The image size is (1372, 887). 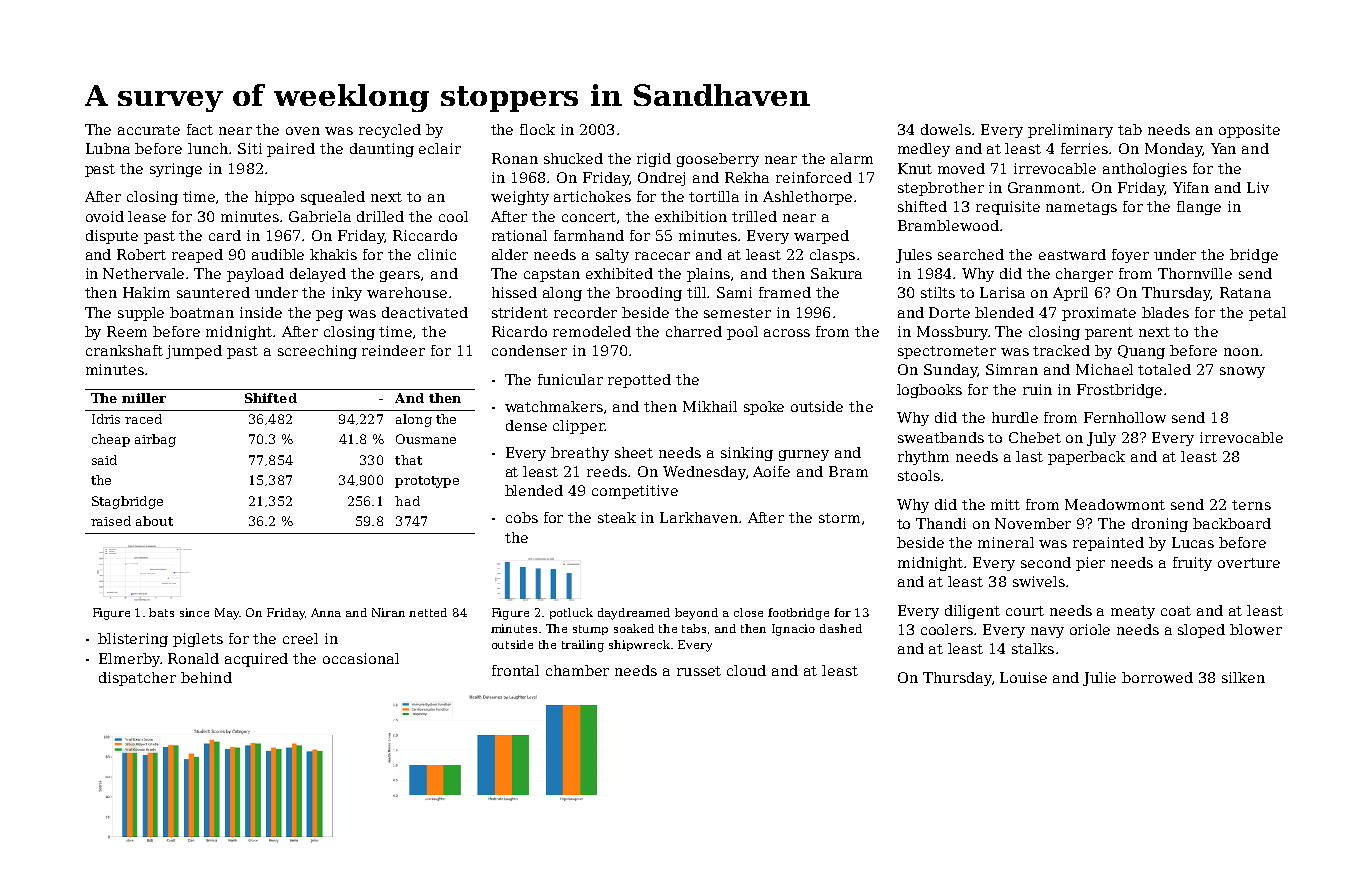 What do you see at coordinates (437, 254) in the document?
I see `clinic` at bounding box center [437, 254].
